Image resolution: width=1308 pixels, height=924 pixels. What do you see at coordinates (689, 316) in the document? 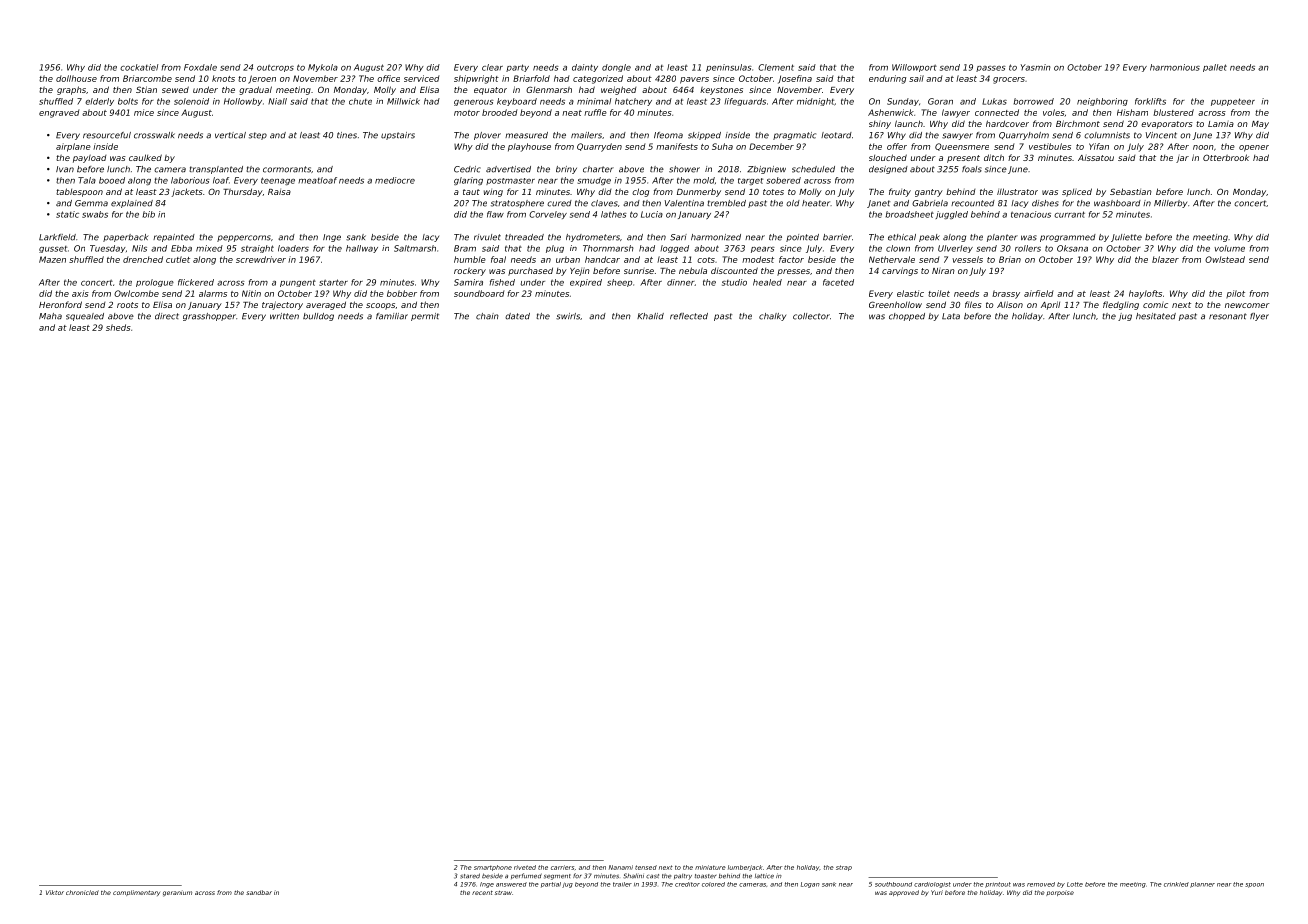
I see `reflected` at bounding box center [689, 316].
